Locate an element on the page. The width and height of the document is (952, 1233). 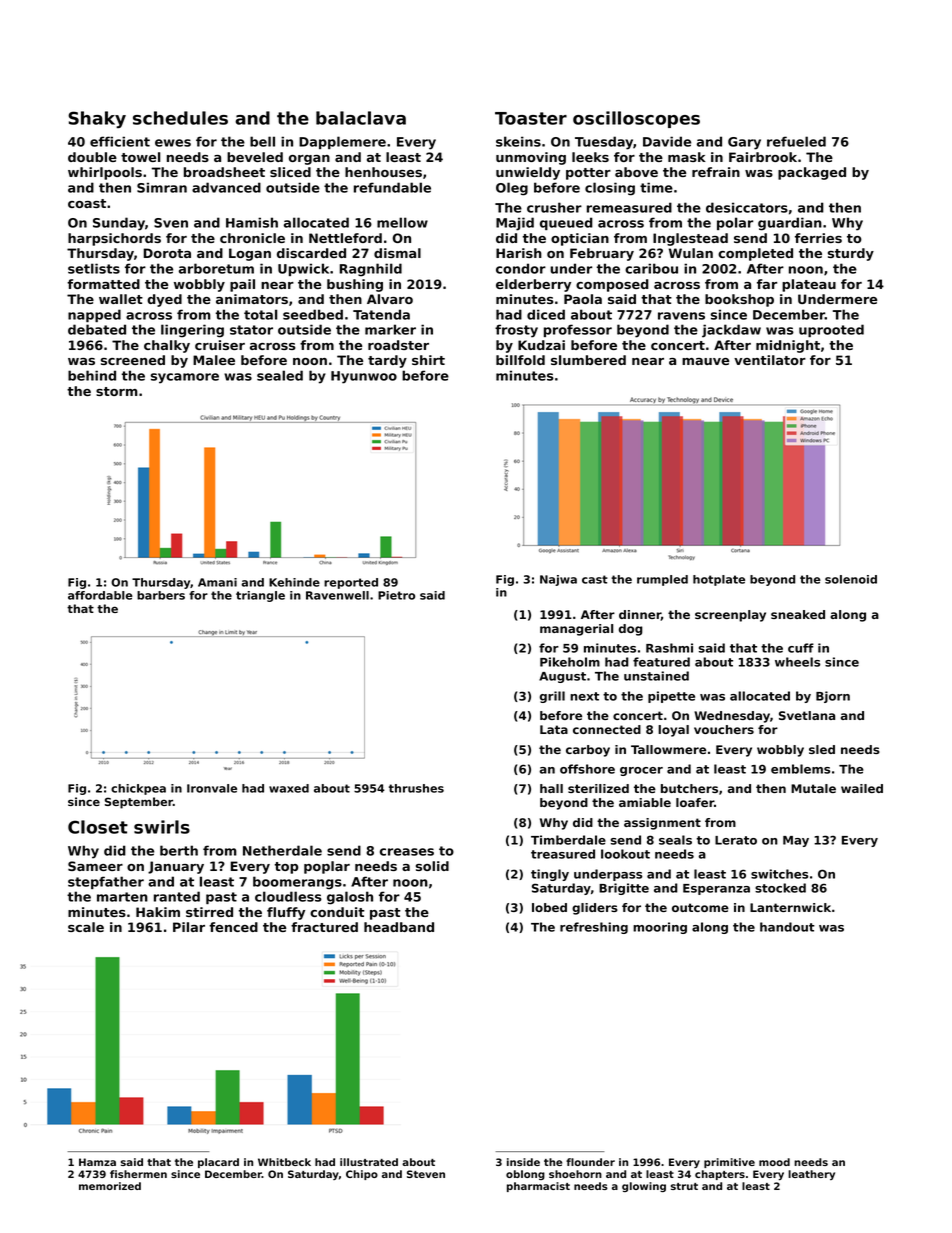
Bjorn is located at coordinates (833, 697).
